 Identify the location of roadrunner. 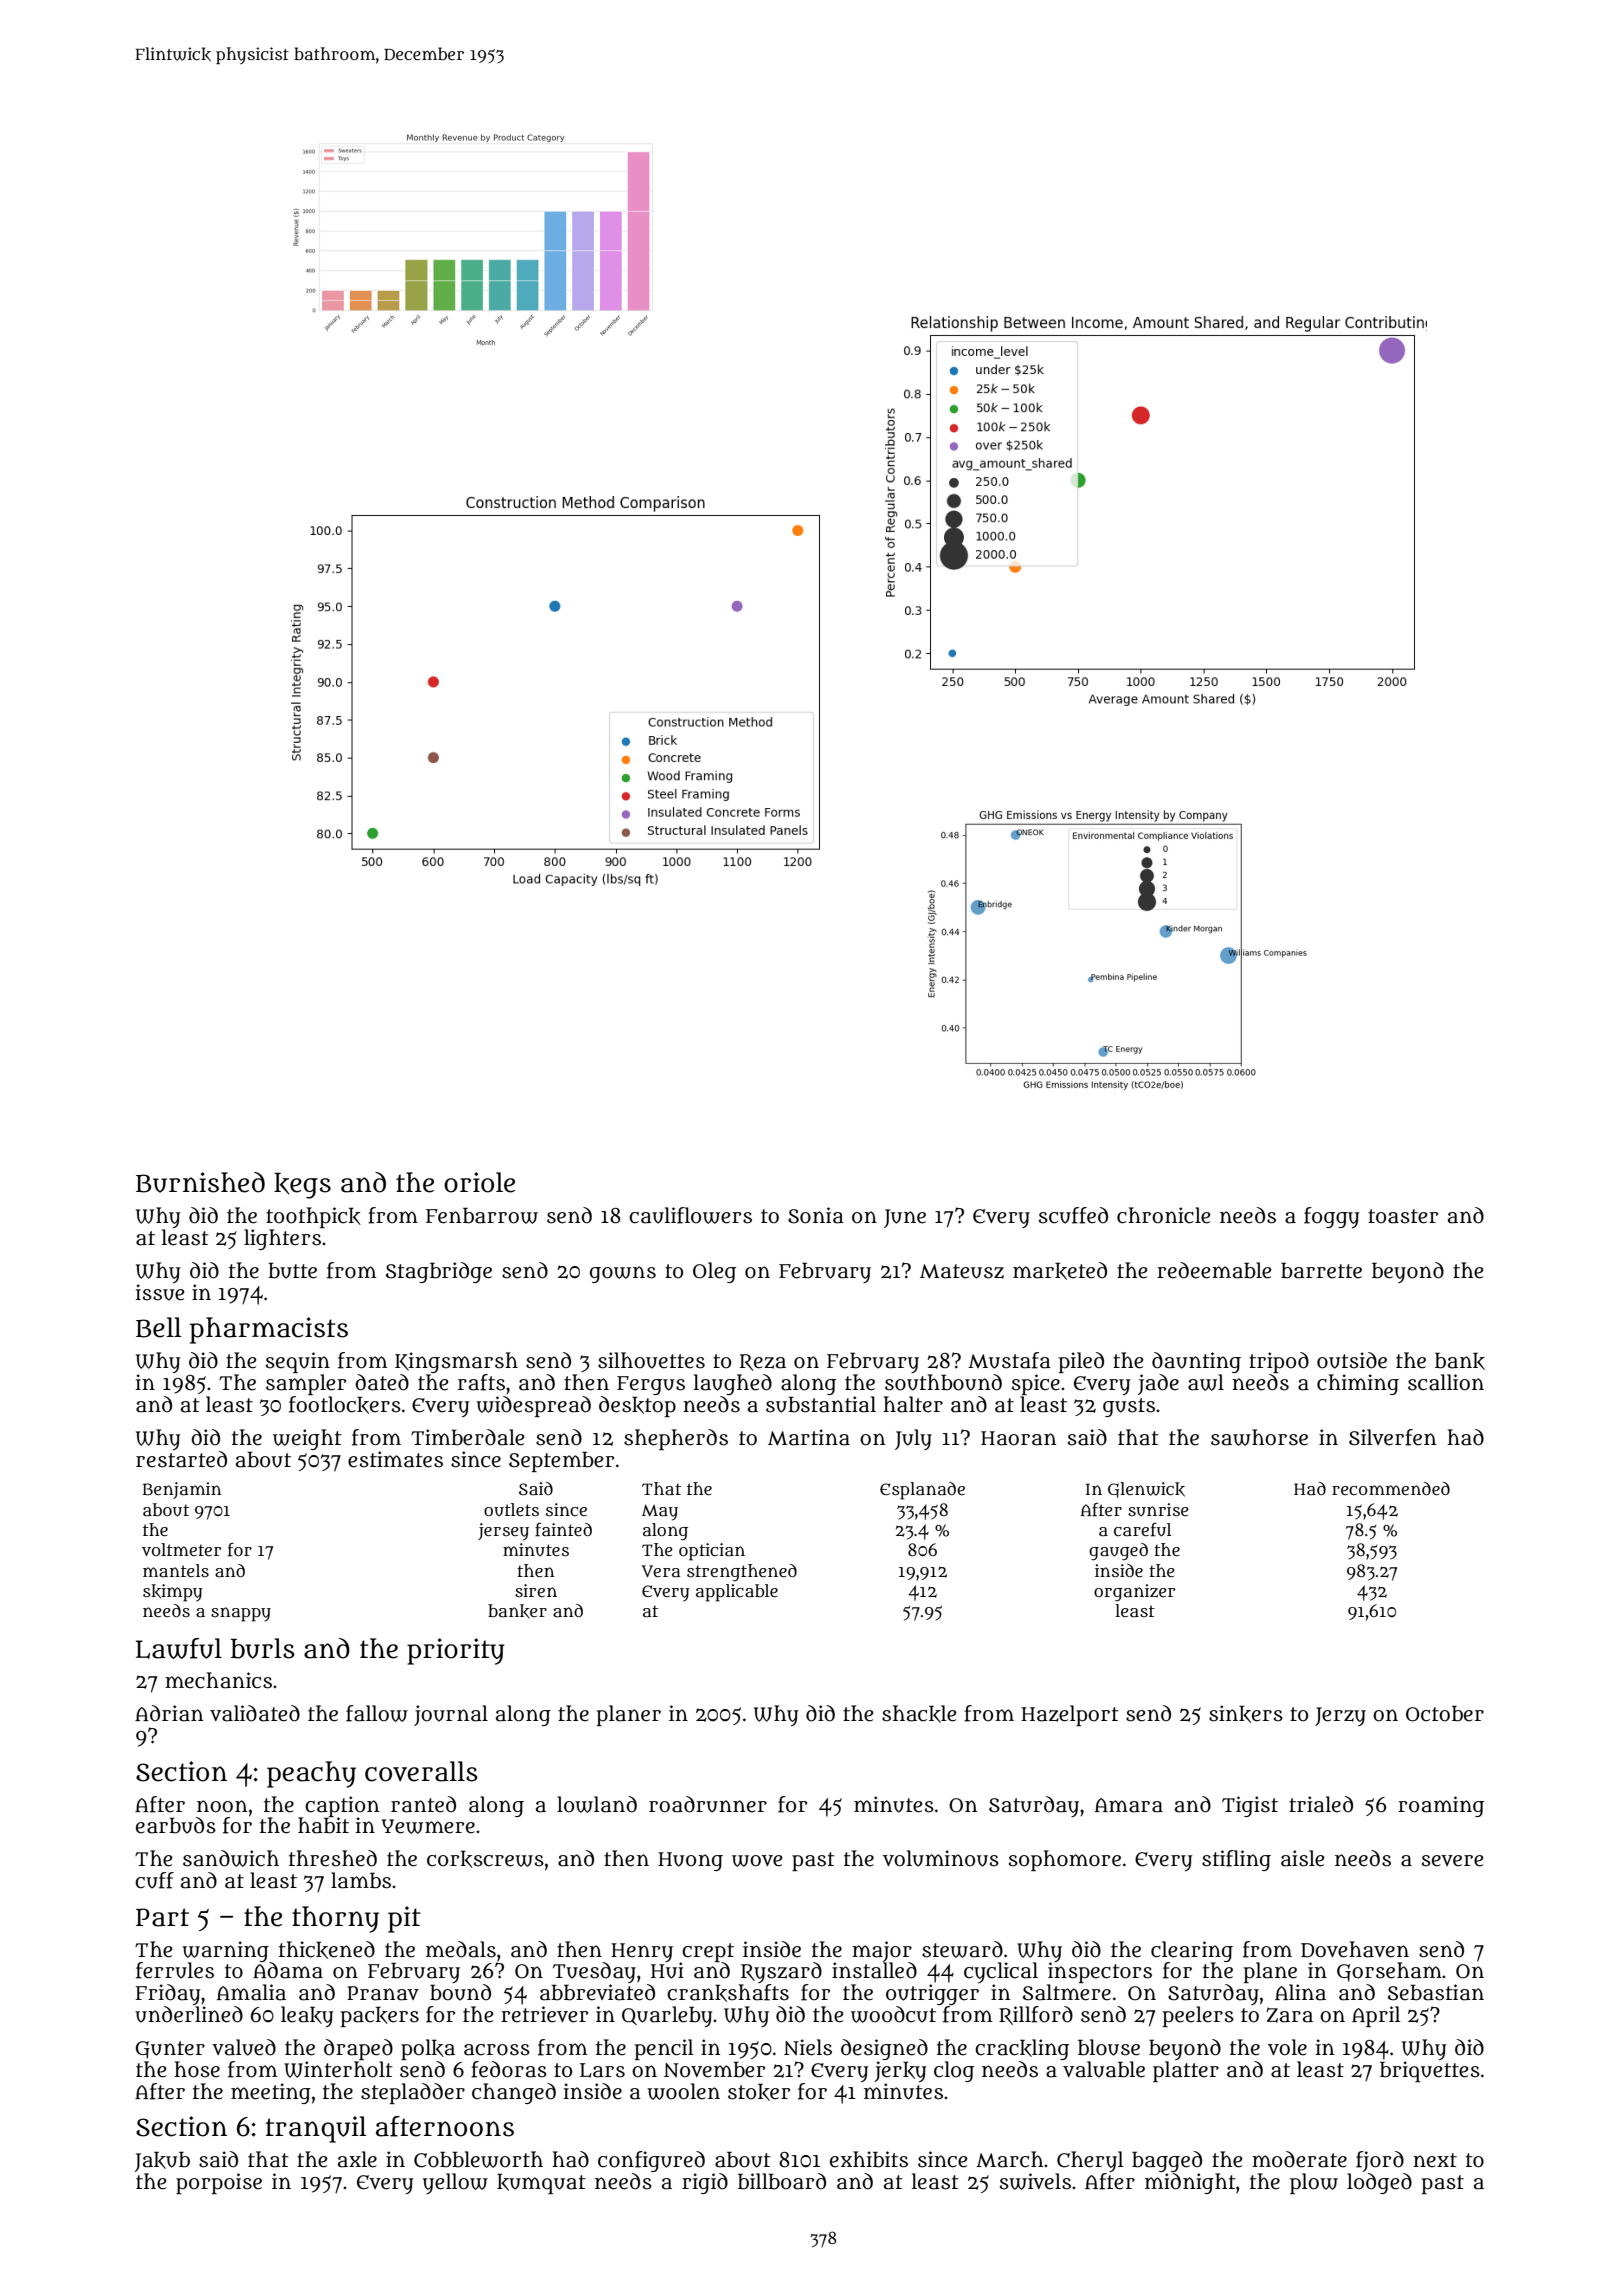
(708, 1804).
